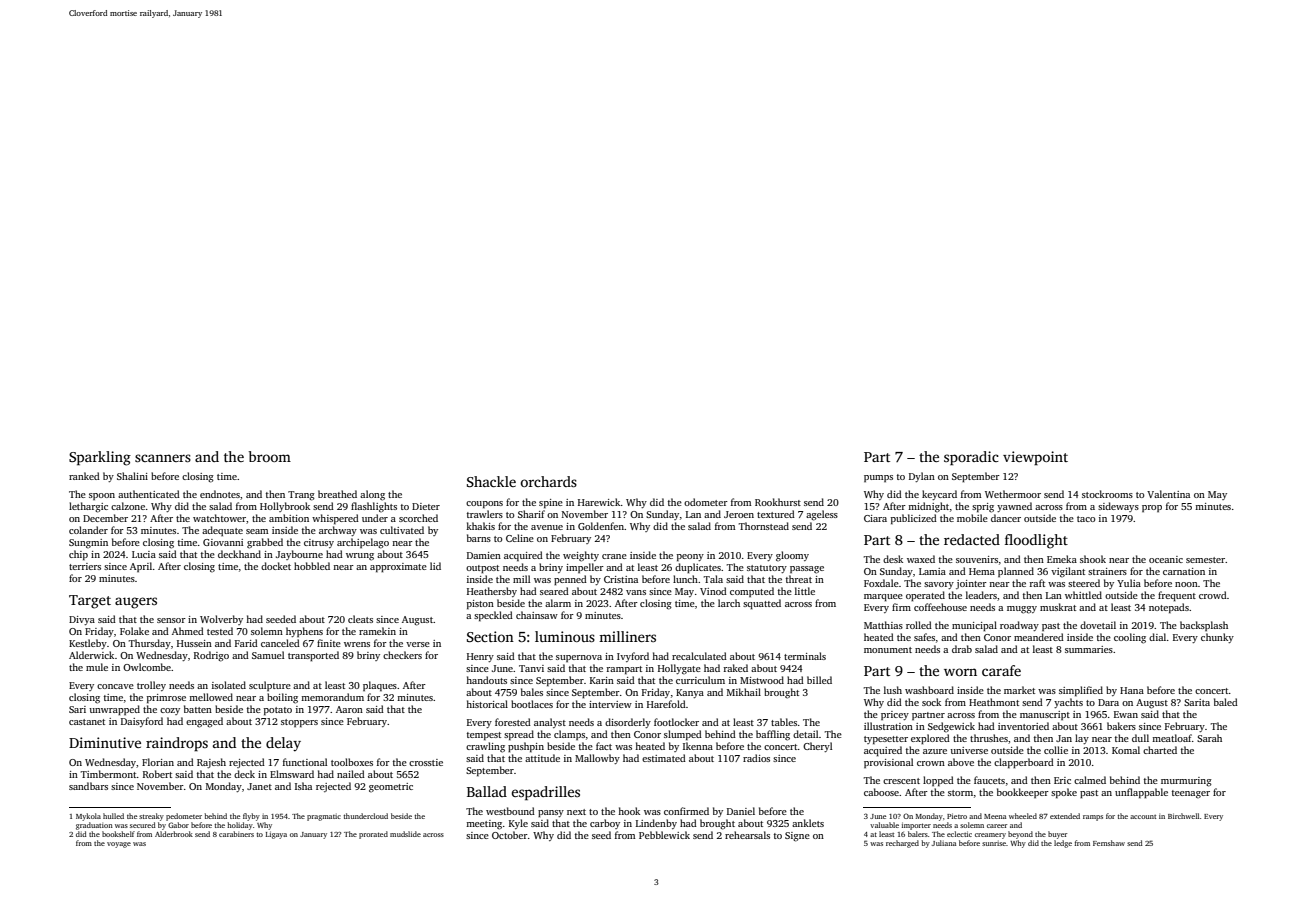 The height and width of the image is (924, 1308). Describe the element at coordinates (304, 632) in the image. I see `hyphens` at that location.
